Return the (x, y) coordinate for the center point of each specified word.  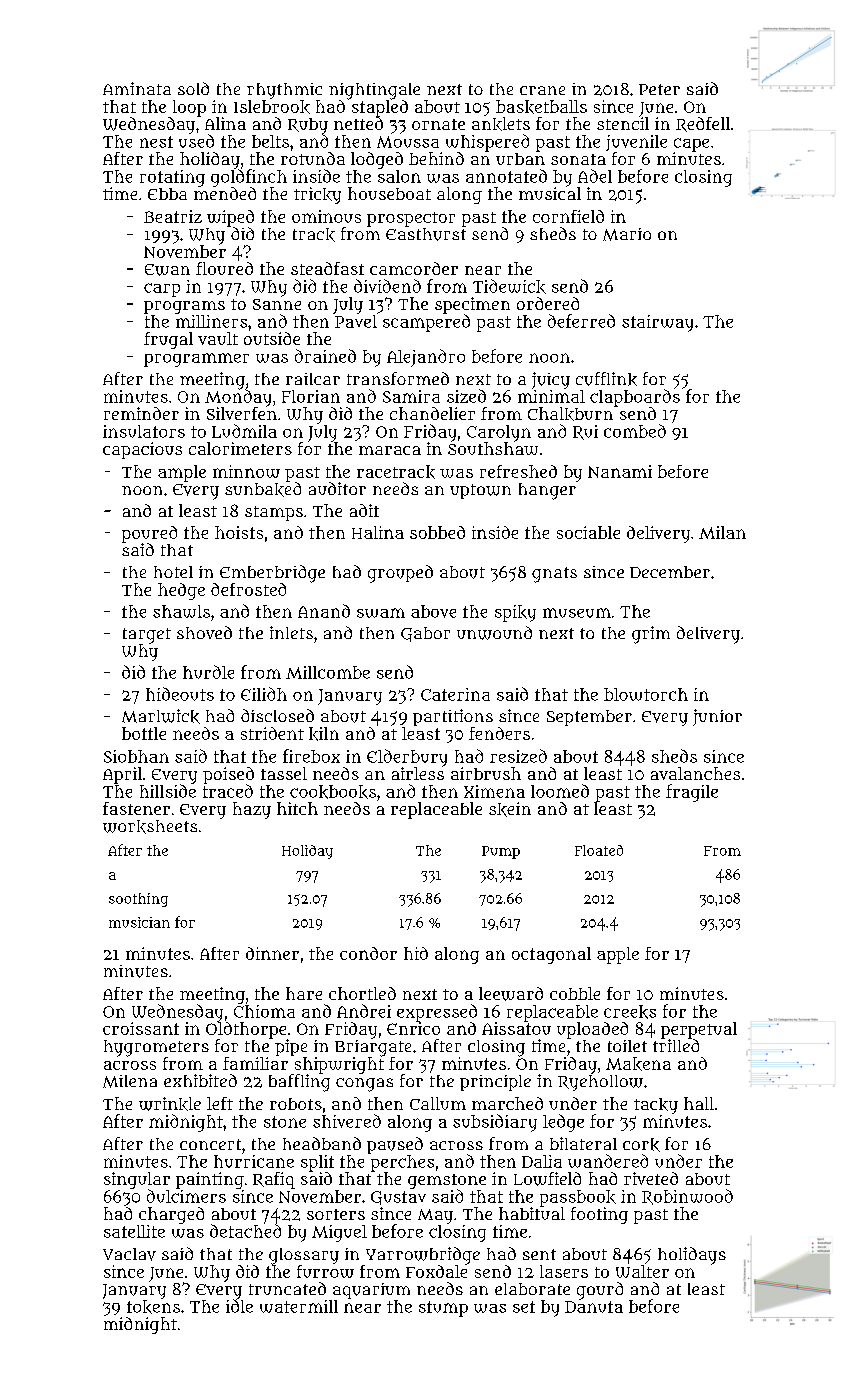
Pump (501, 852)
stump (443, 1309)
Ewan (167, 270)
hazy (252, 810)
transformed (398, 378)
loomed (560, 791)
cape (691, 145)
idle (239, 1306)
